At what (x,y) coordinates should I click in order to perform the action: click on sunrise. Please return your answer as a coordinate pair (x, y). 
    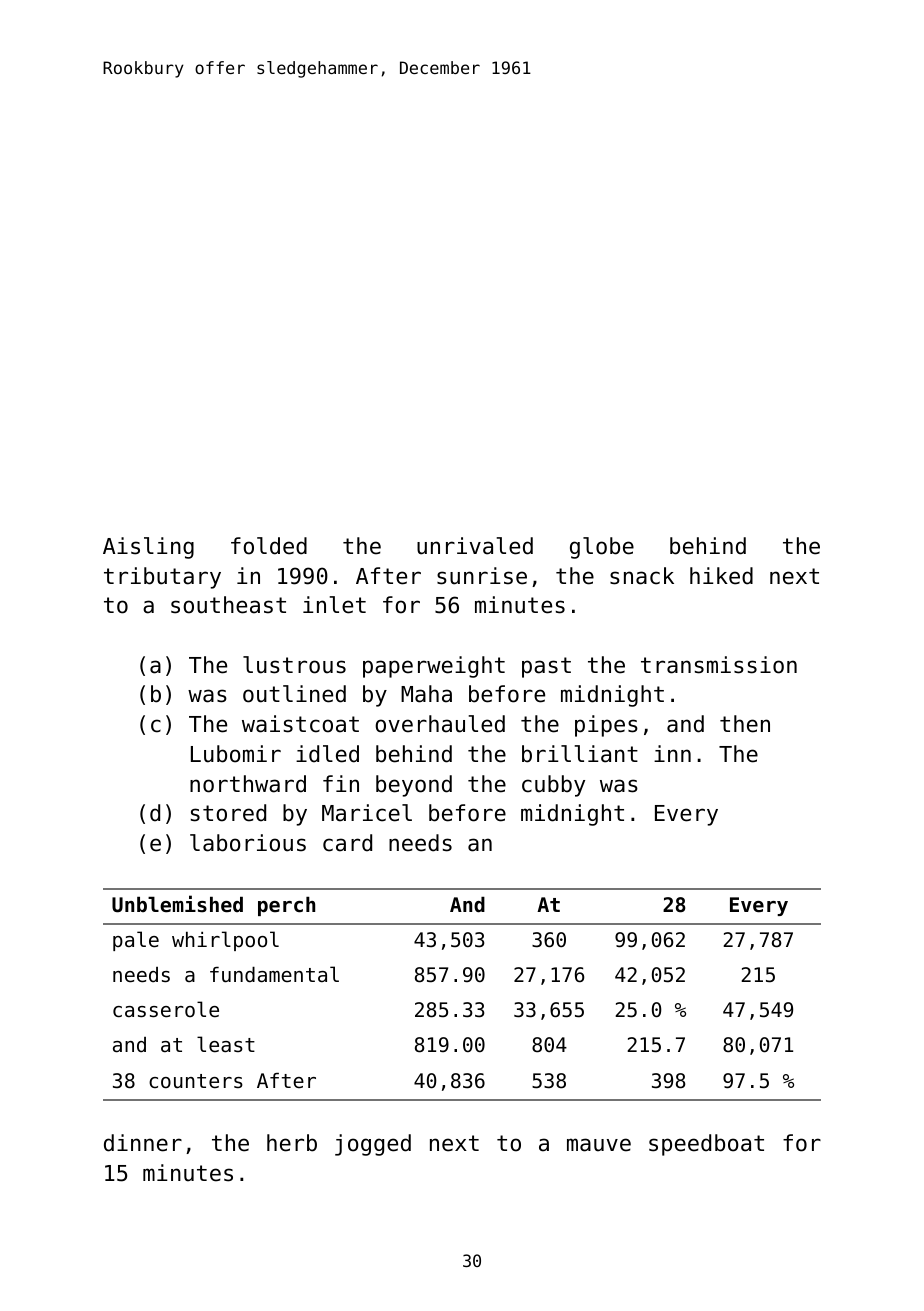
    Looking at the image, I should click on (482, 576).
